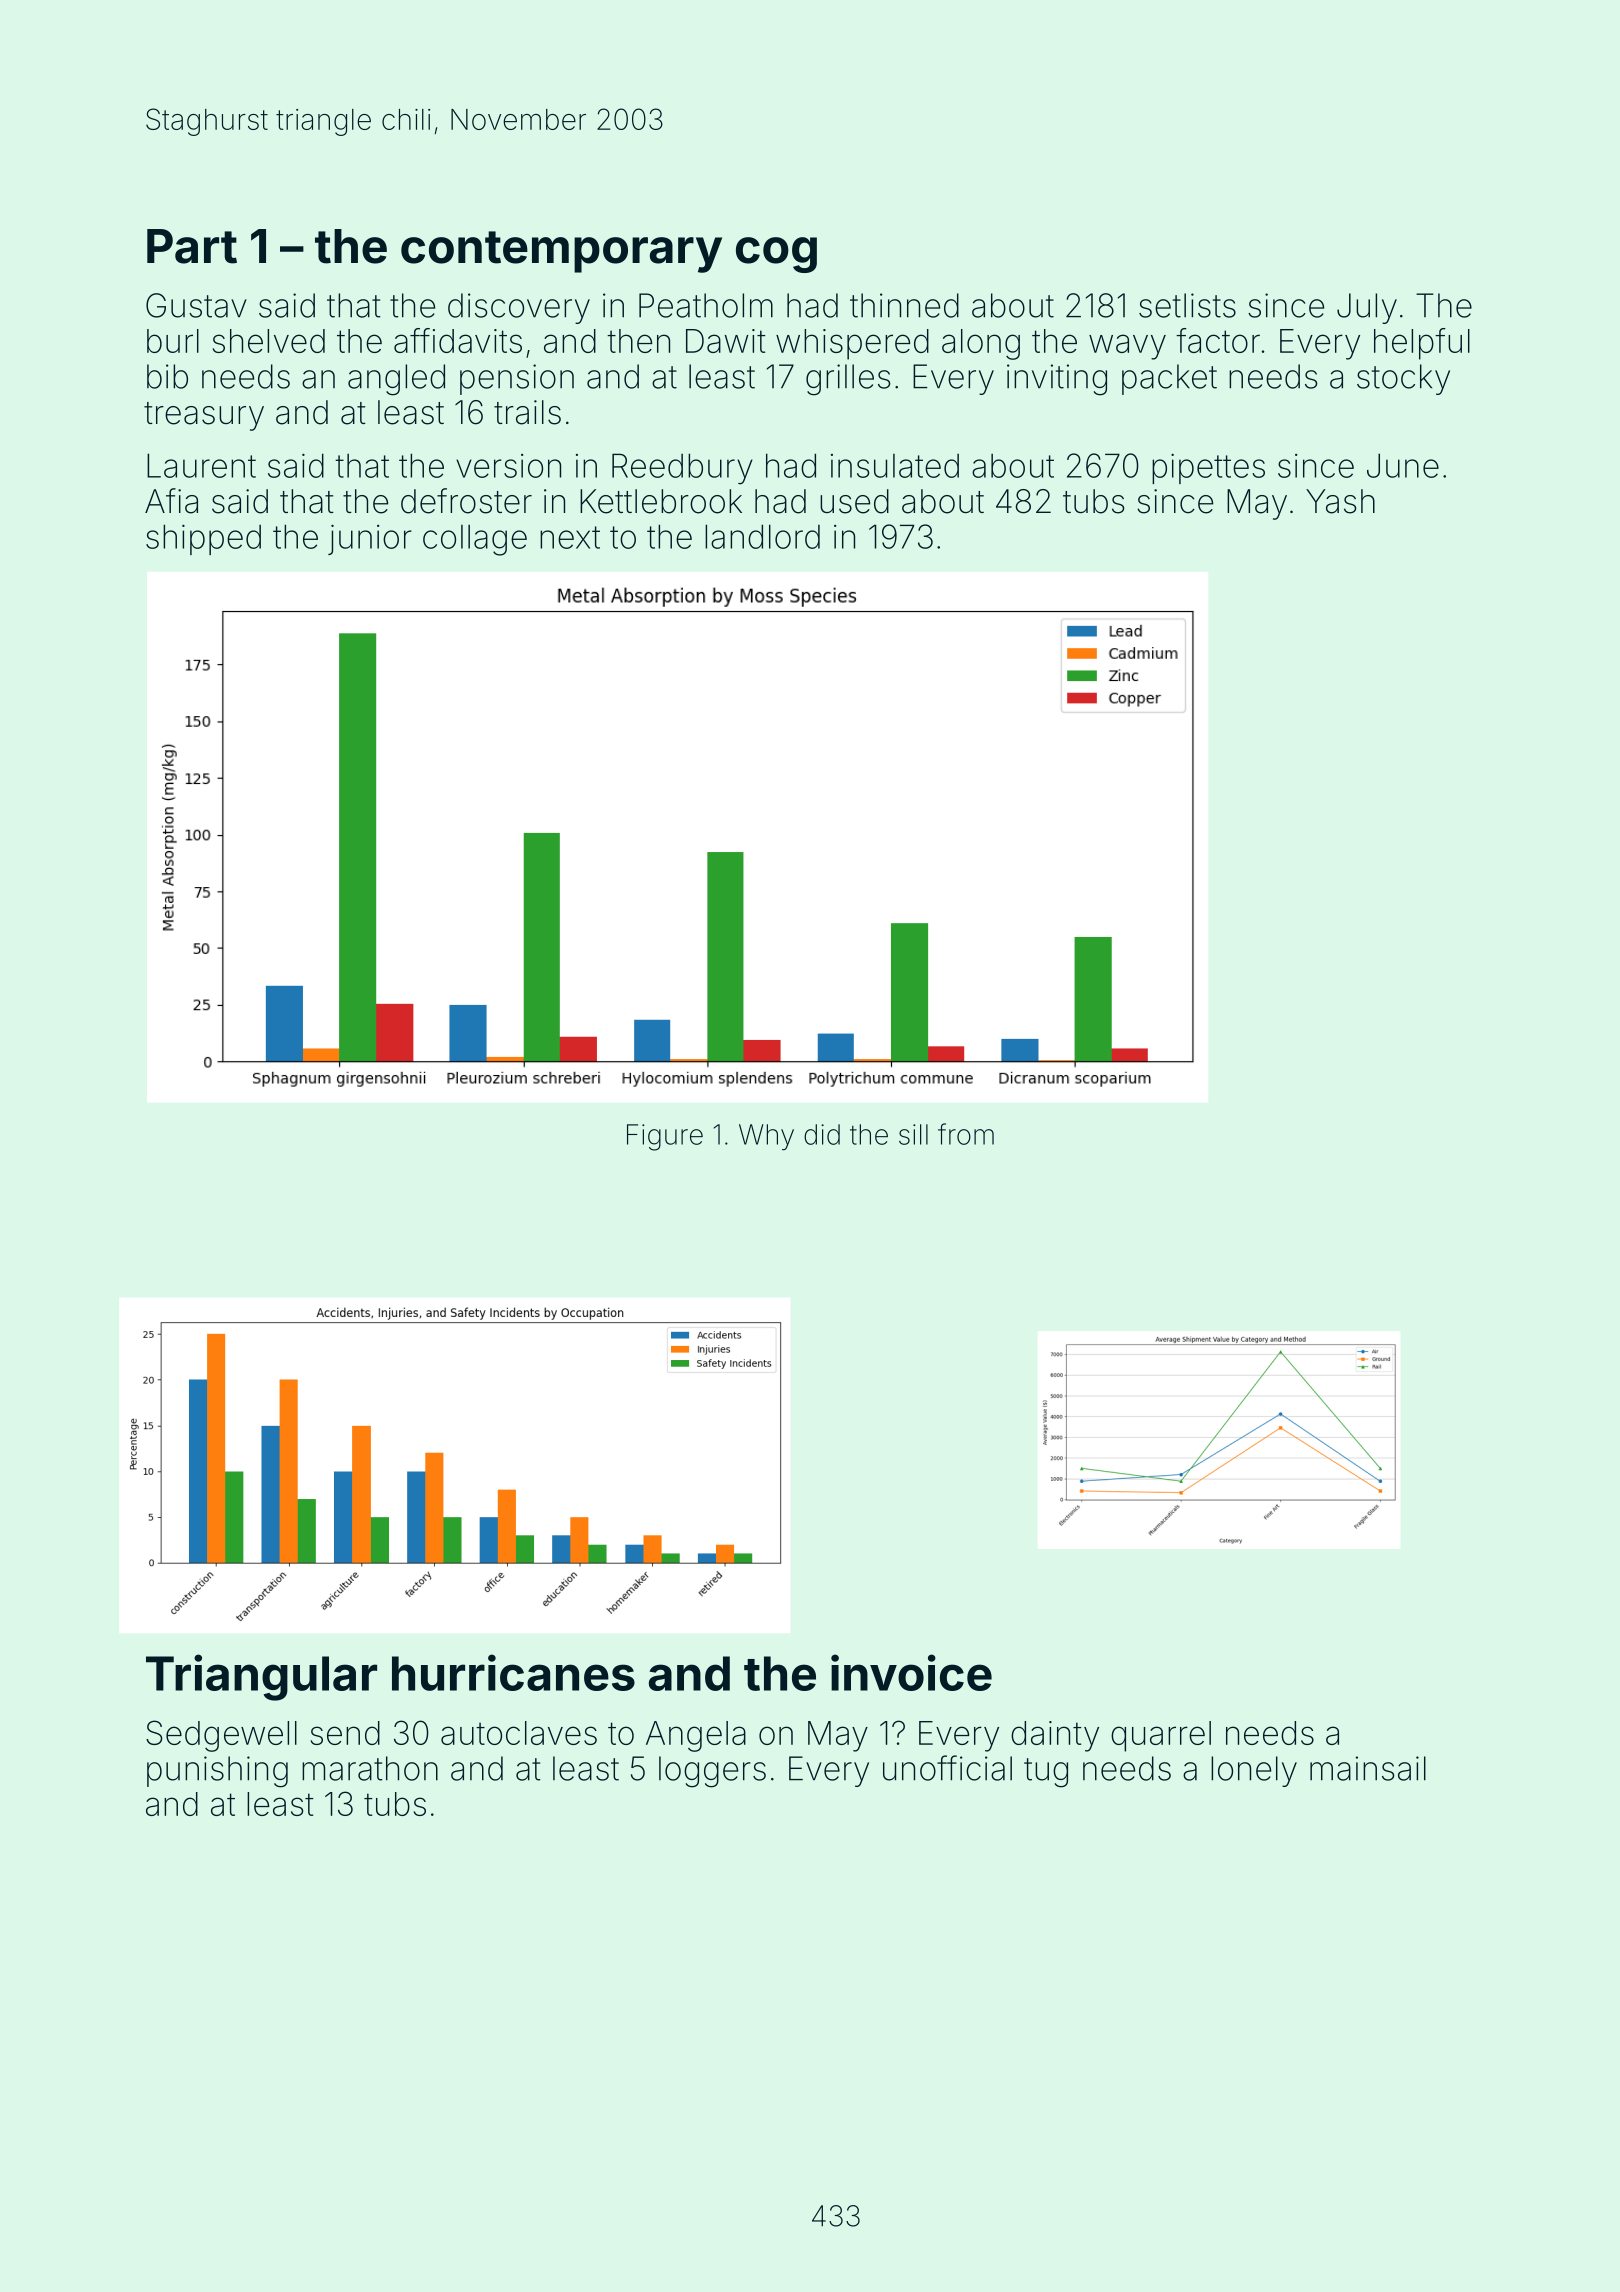  Describe the element at coordinates (904, 305) in the document. I see `thinned` at that location.
